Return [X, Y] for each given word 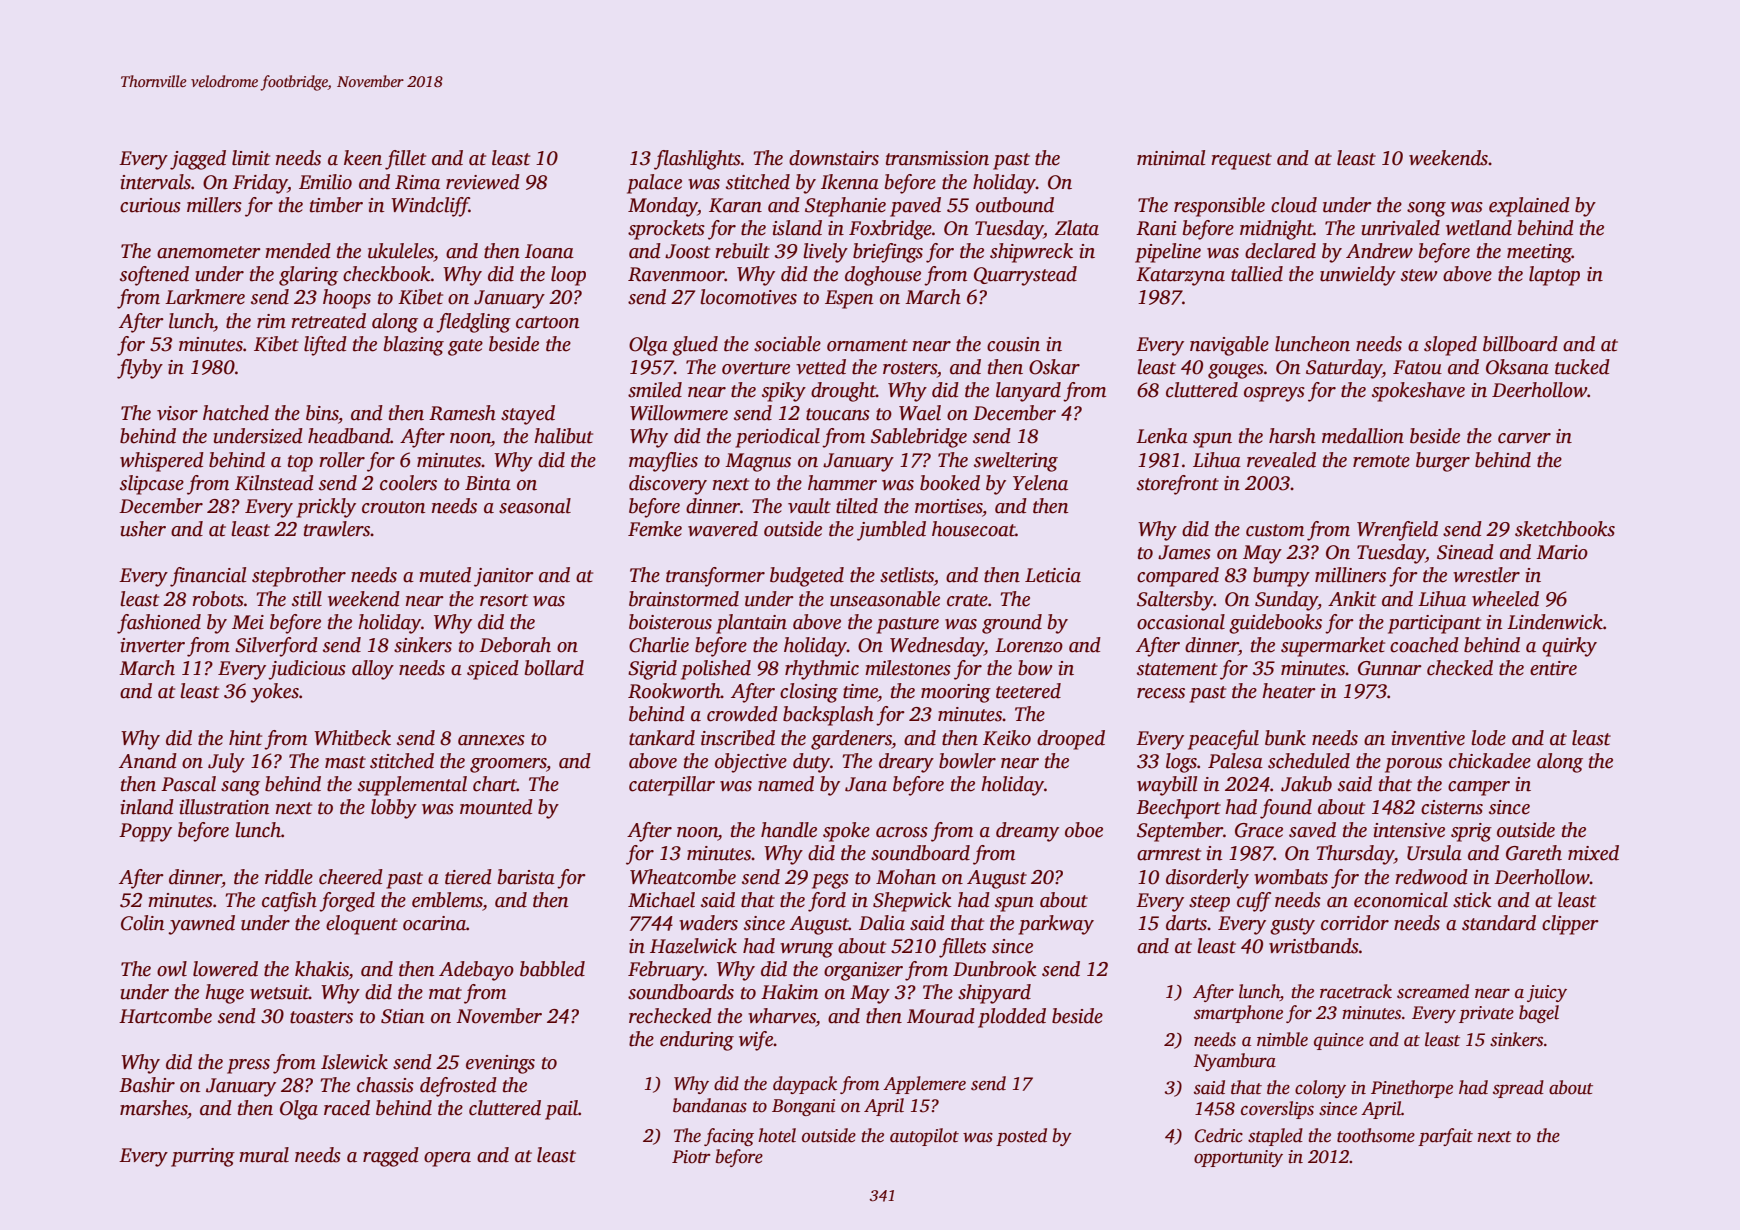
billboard [1520, 344]
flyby [140, 369]
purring [203, 1157]
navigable [1229, 346]
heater [1289, 691]
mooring [956, 693]
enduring [697, 1041]
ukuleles [401, 251]
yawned [201, 925]
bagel [1539, 1014]
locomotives [748, 297]
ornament [867, 345]
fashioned [159, 624]
